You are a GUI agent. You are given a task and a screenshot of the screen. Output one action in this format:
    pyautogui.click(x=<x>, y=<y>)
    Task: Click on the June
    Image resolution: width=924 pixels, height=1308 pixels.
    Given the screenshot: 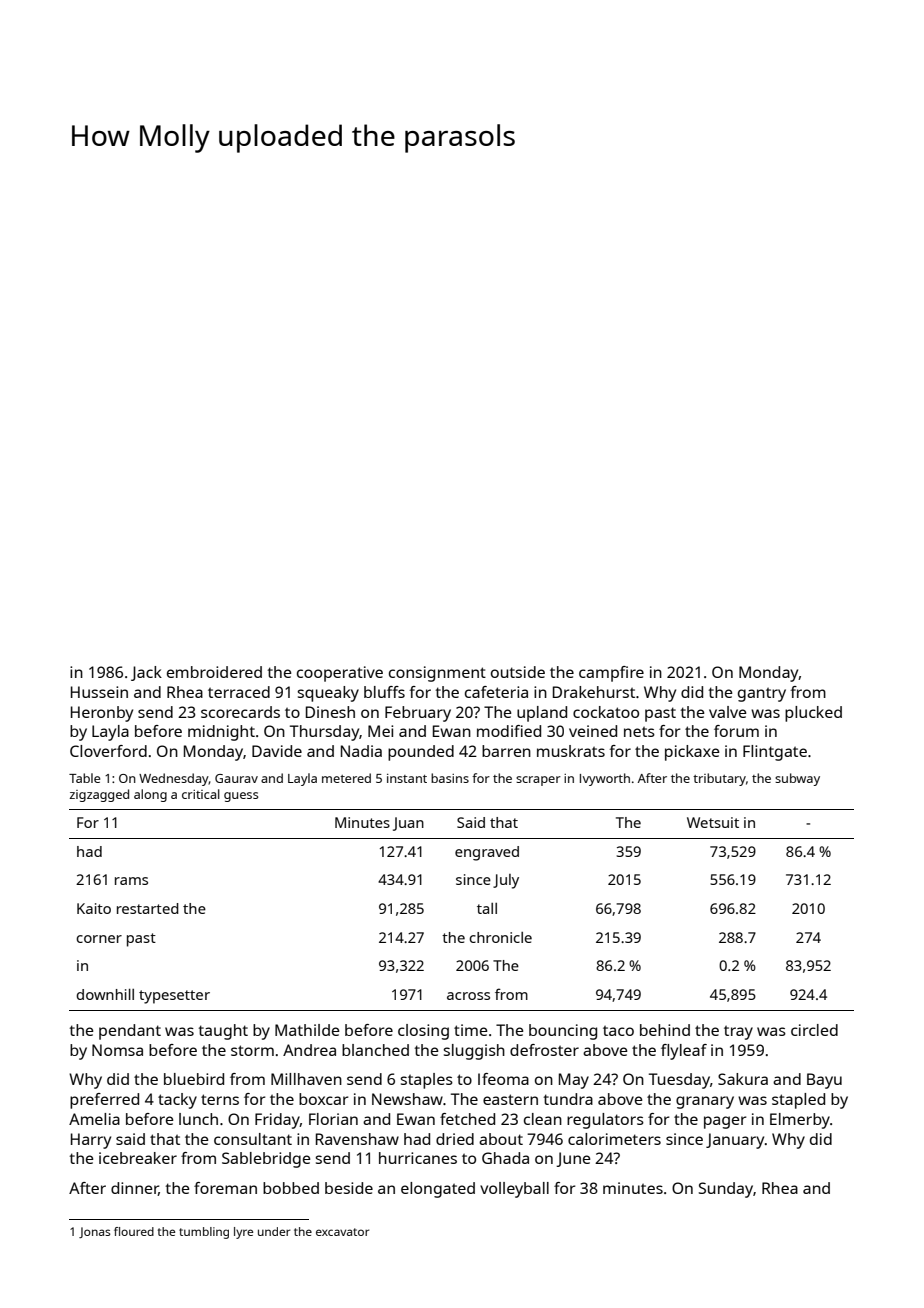 What is the action you would take?
    pyautogui.click(x=573, y=1159)
